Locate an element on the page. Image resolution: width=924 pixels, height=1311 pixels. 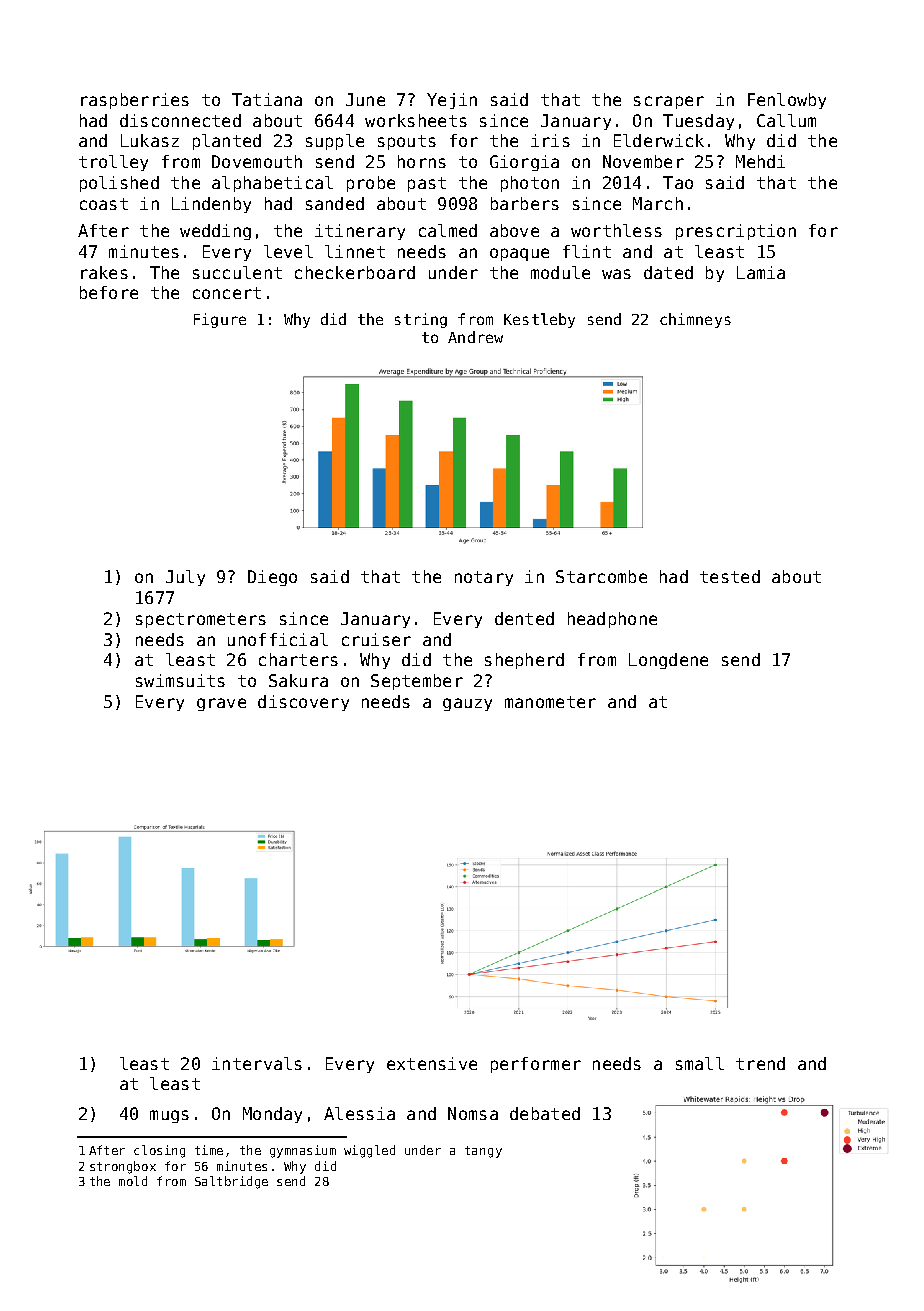
dated is located at coordinates (668, 272).
